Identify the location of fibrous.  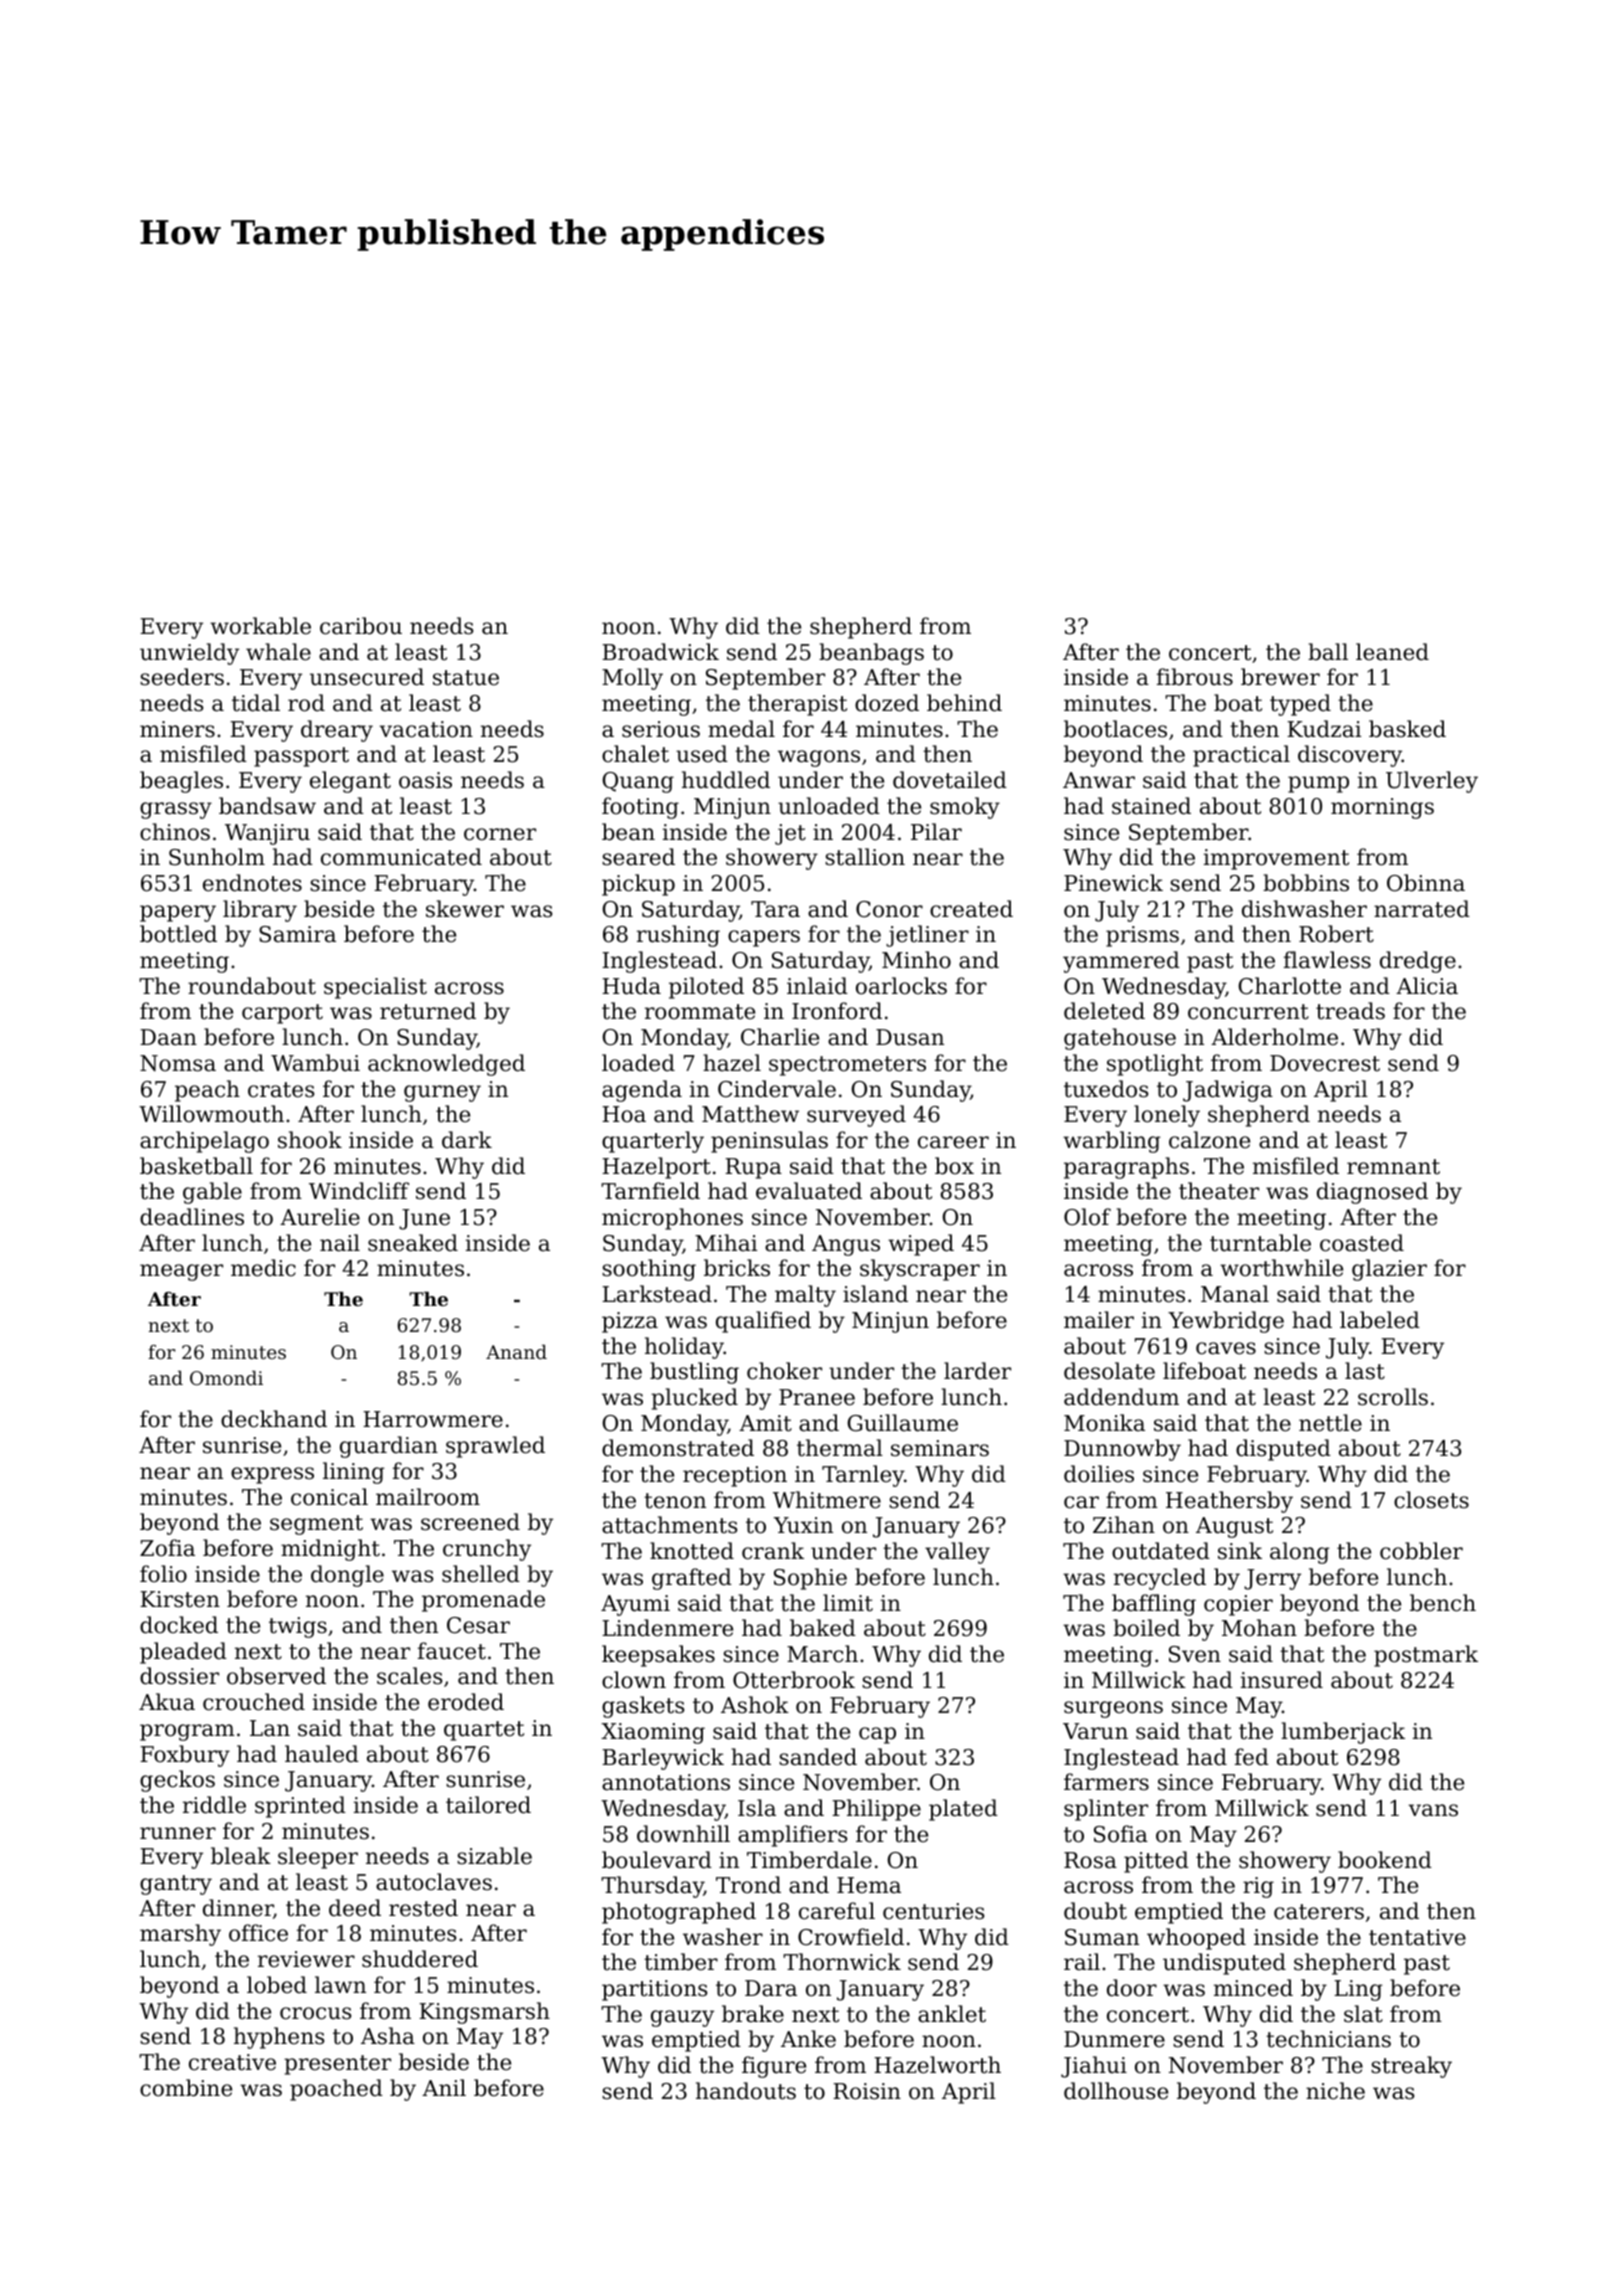
(1195, 677).
